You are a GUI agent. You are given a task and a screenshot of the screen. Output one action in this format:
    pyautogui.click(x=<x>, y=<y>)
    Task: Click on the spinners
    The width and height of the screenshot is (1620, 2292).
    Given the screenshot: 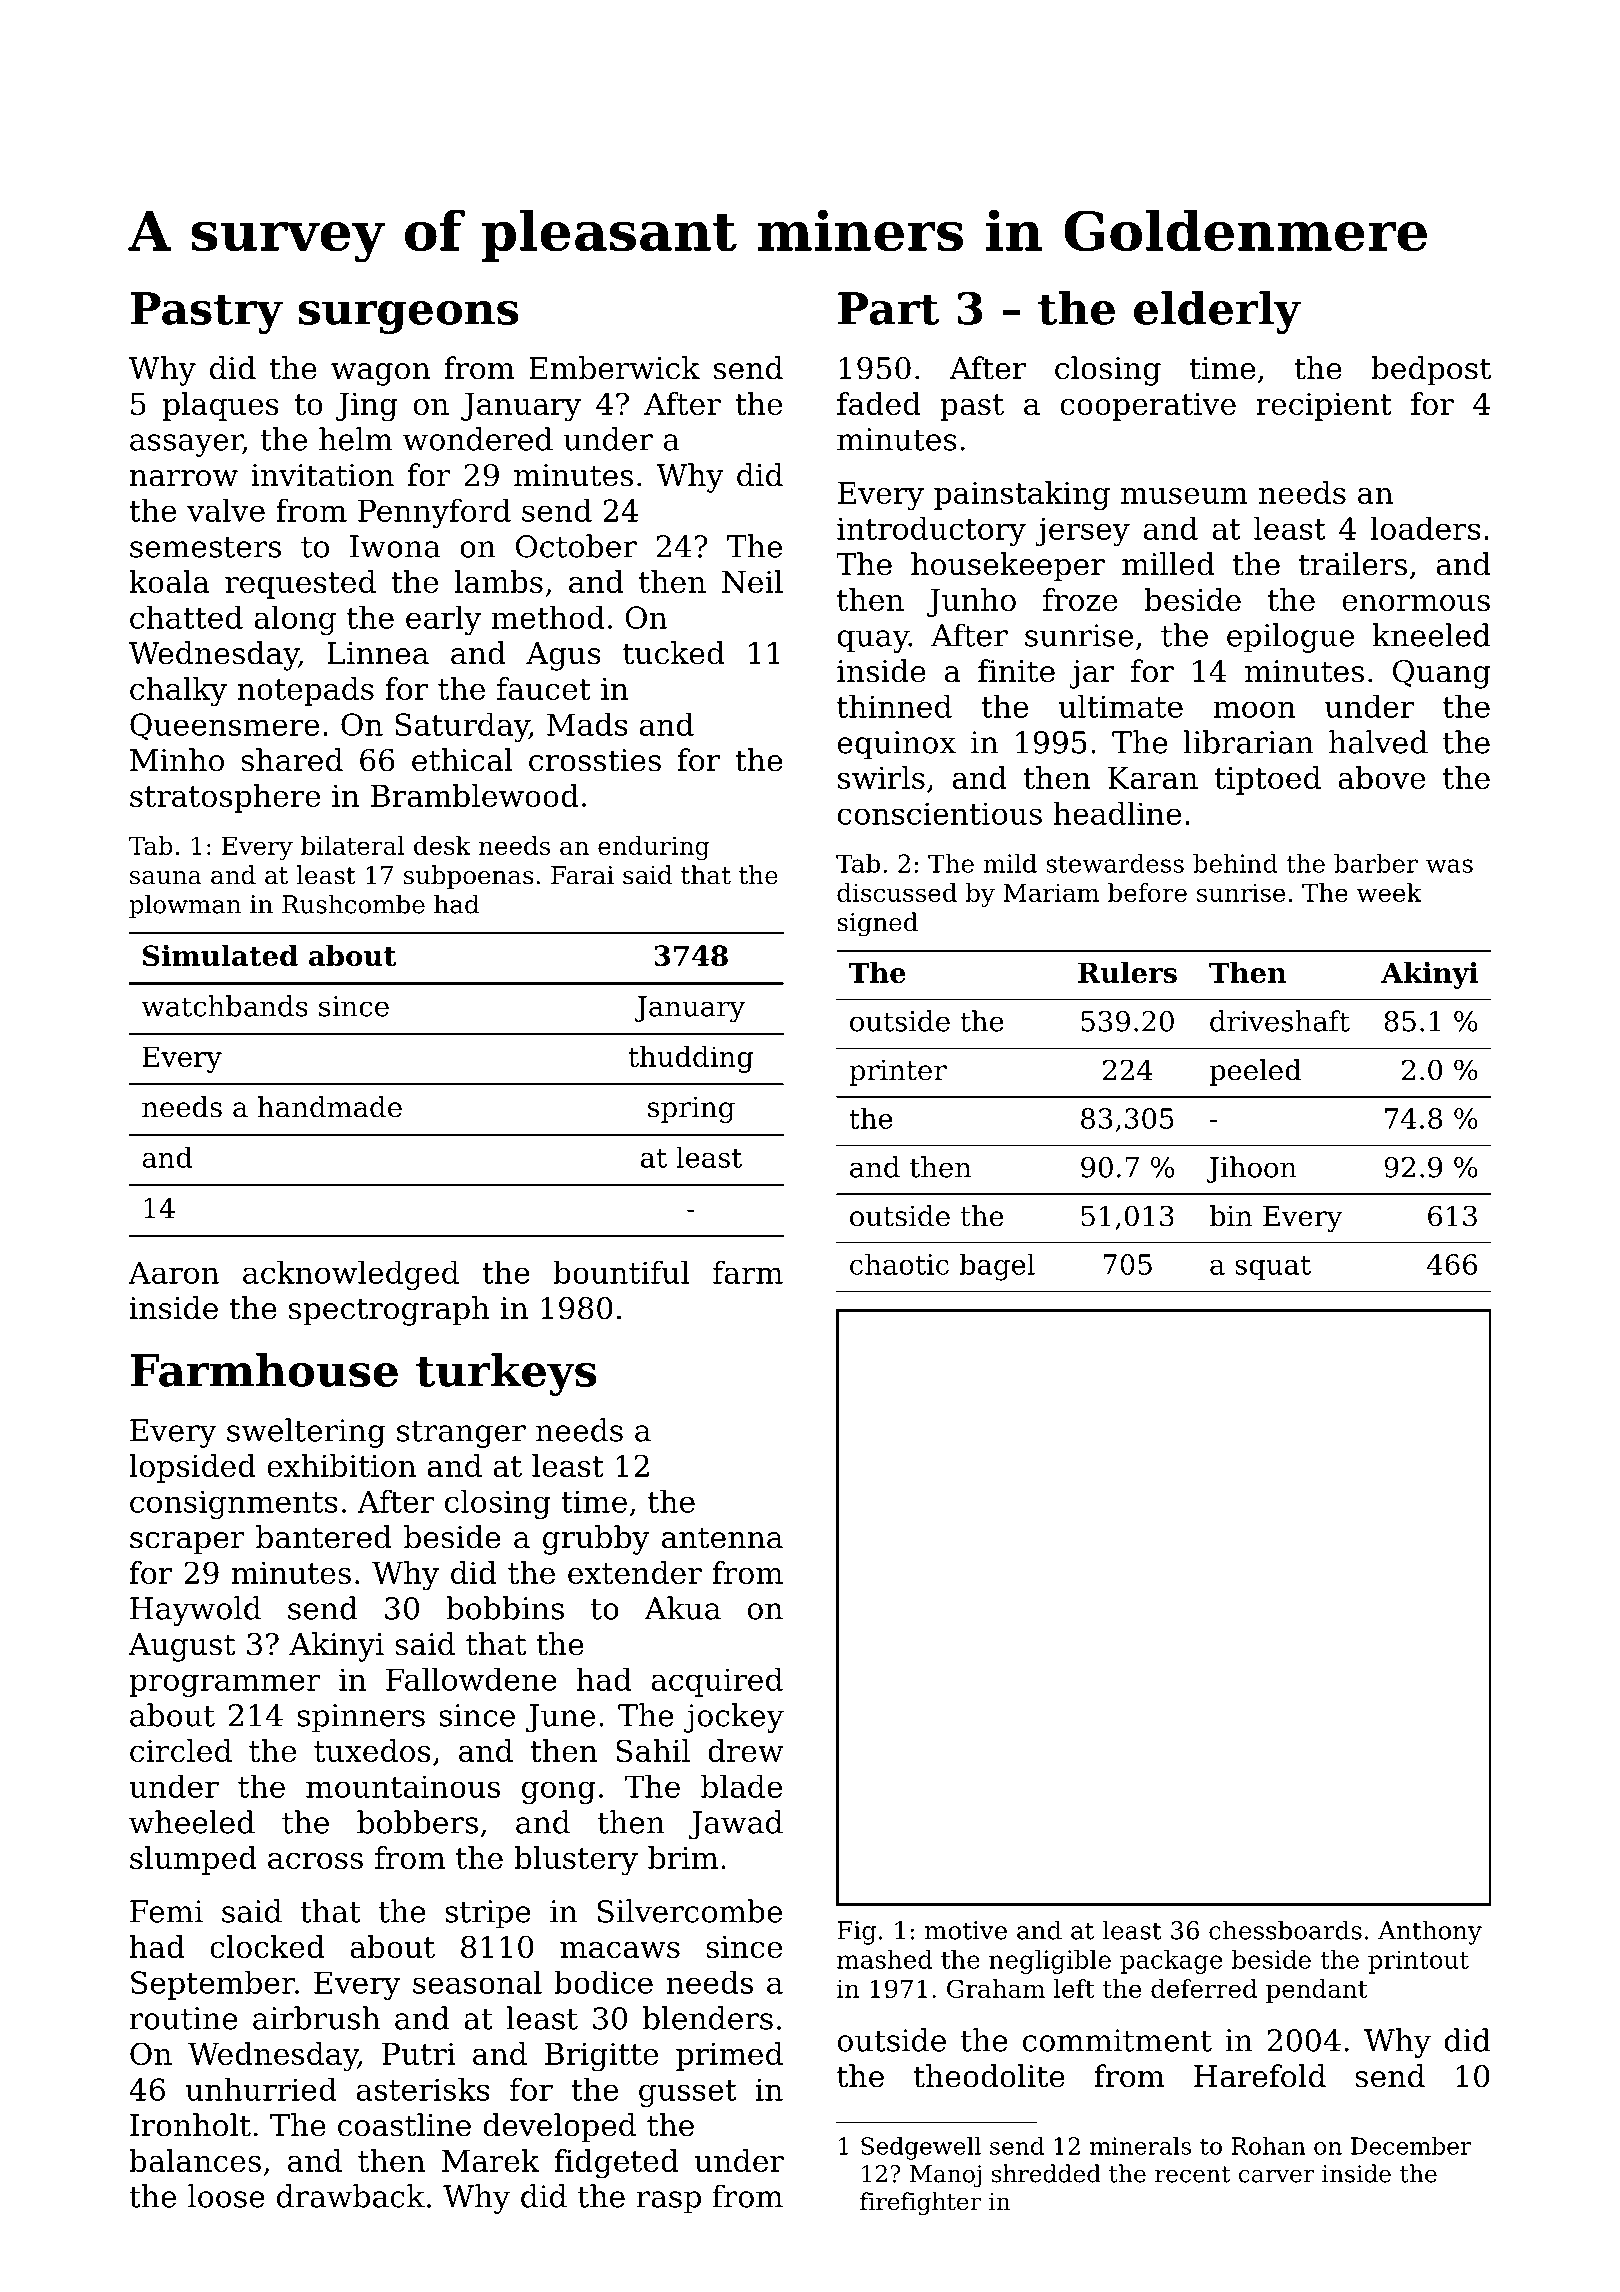 What is the action you would take?
    pyautogui.click(x=361, y=1718)
